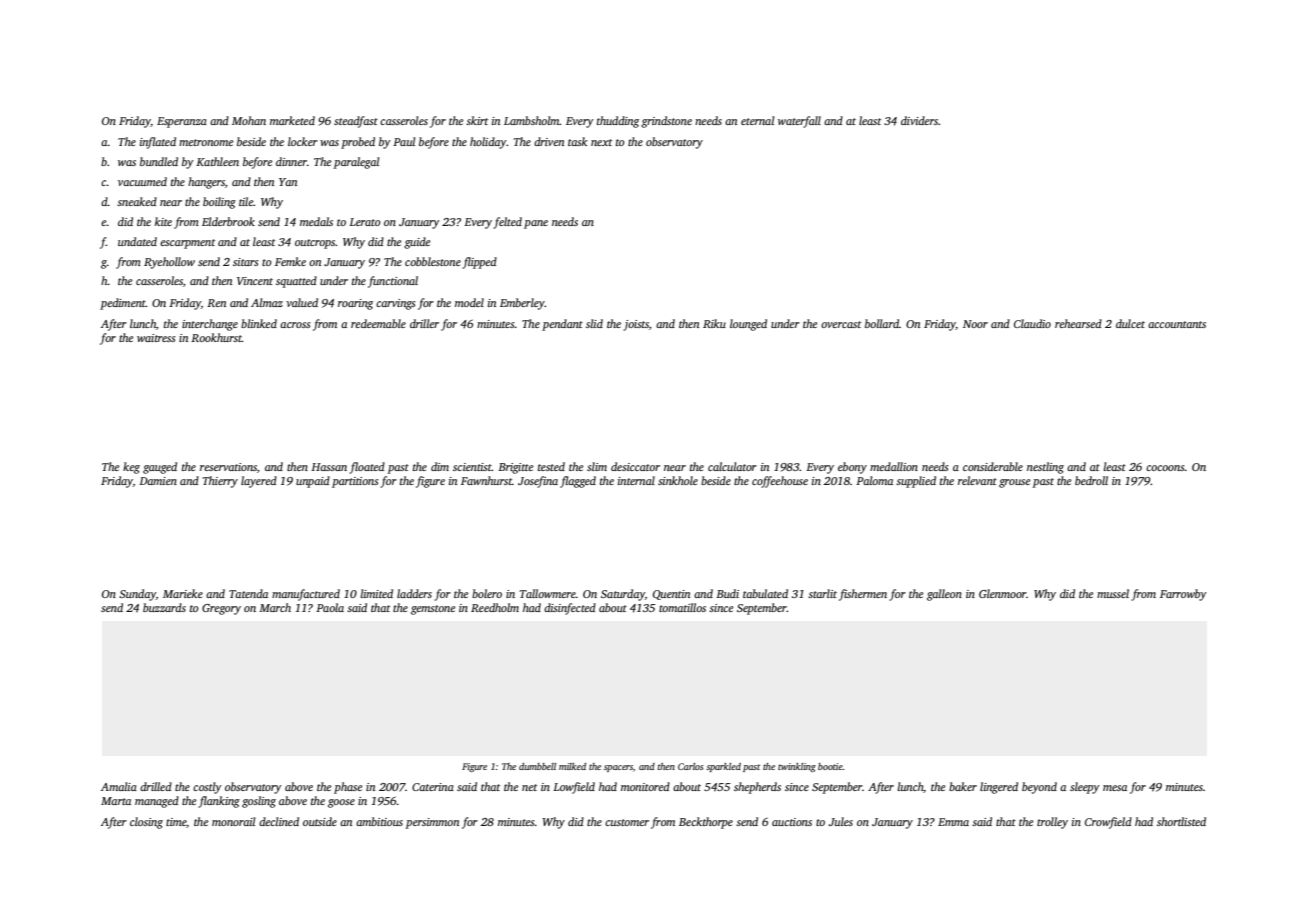 This document has width=1308, height=924. I want to click on dulcet, so click(1130, 323).
